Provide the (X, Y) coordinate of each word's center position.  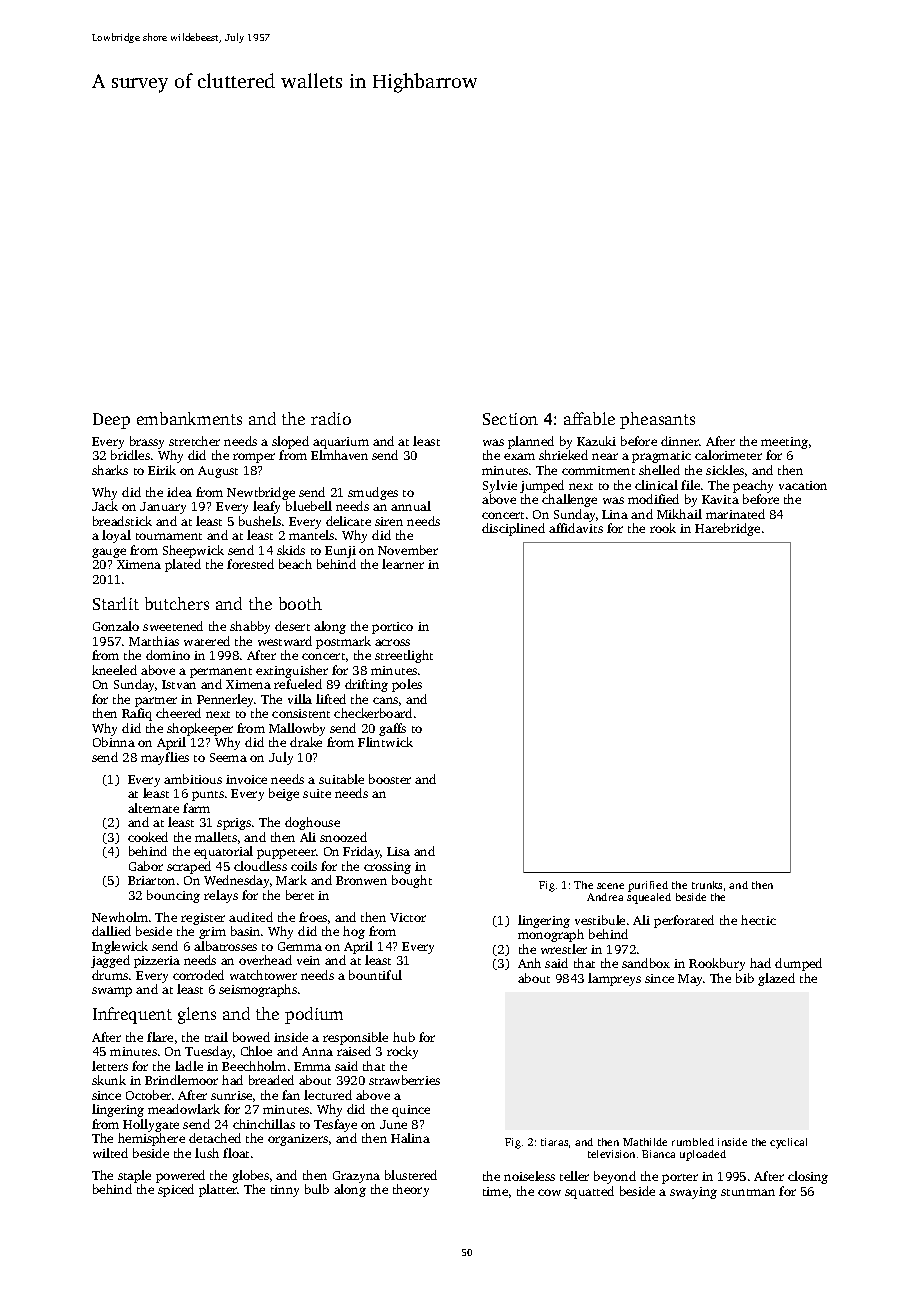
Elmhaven (339, 455)
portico (392, 628)
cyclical (788, 1143)
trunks (707, 885)
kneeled (114, 670)
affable (589, 418)
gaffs (392, 729)
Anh (529, 963)
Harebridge (727, 529)
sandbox (646, 963)
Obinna (114, 742)
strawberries (404, 1080)
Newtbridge (261, 493)
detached (215, 1138)
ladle (189, 1066)
